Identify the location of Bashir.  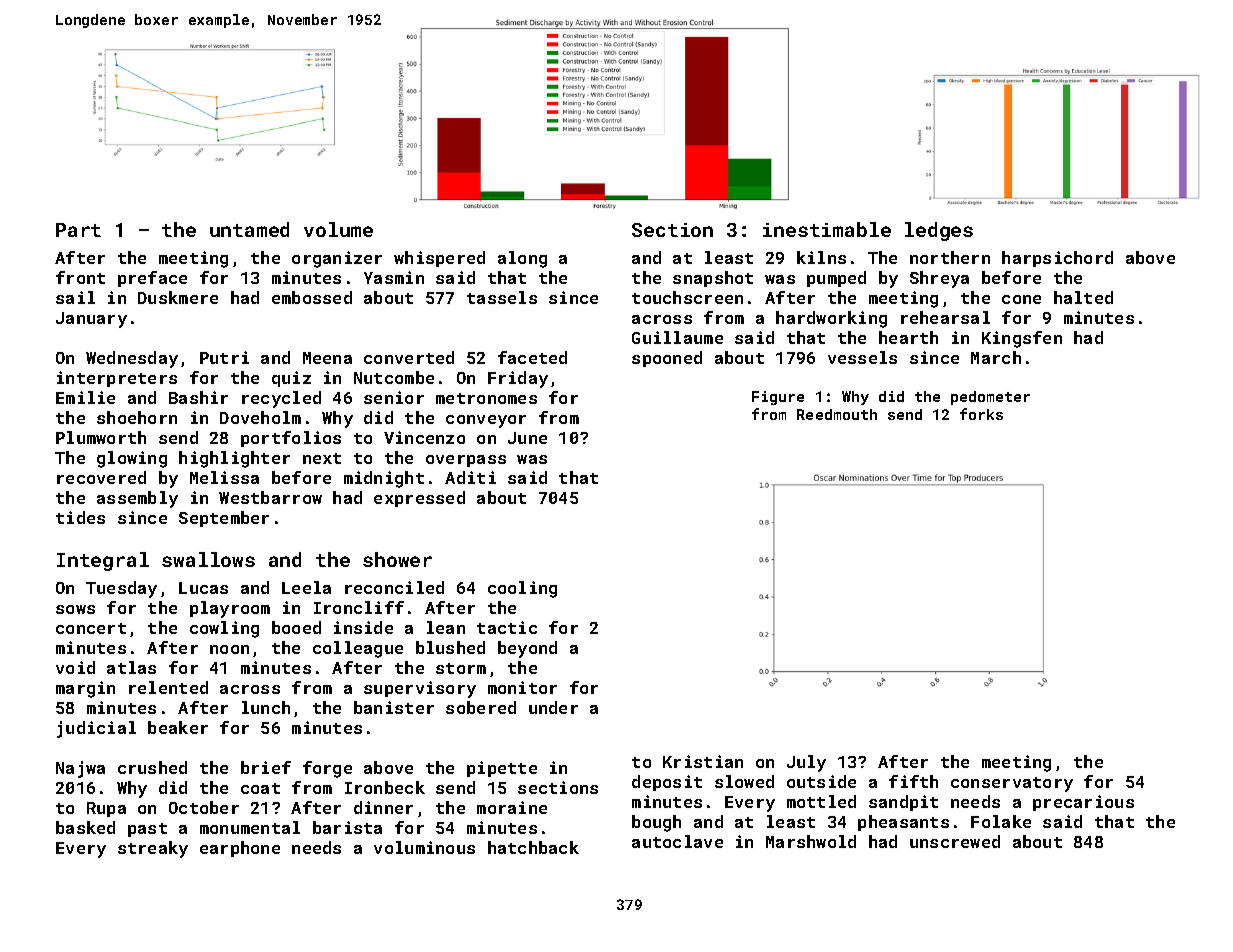
(198, 397).
